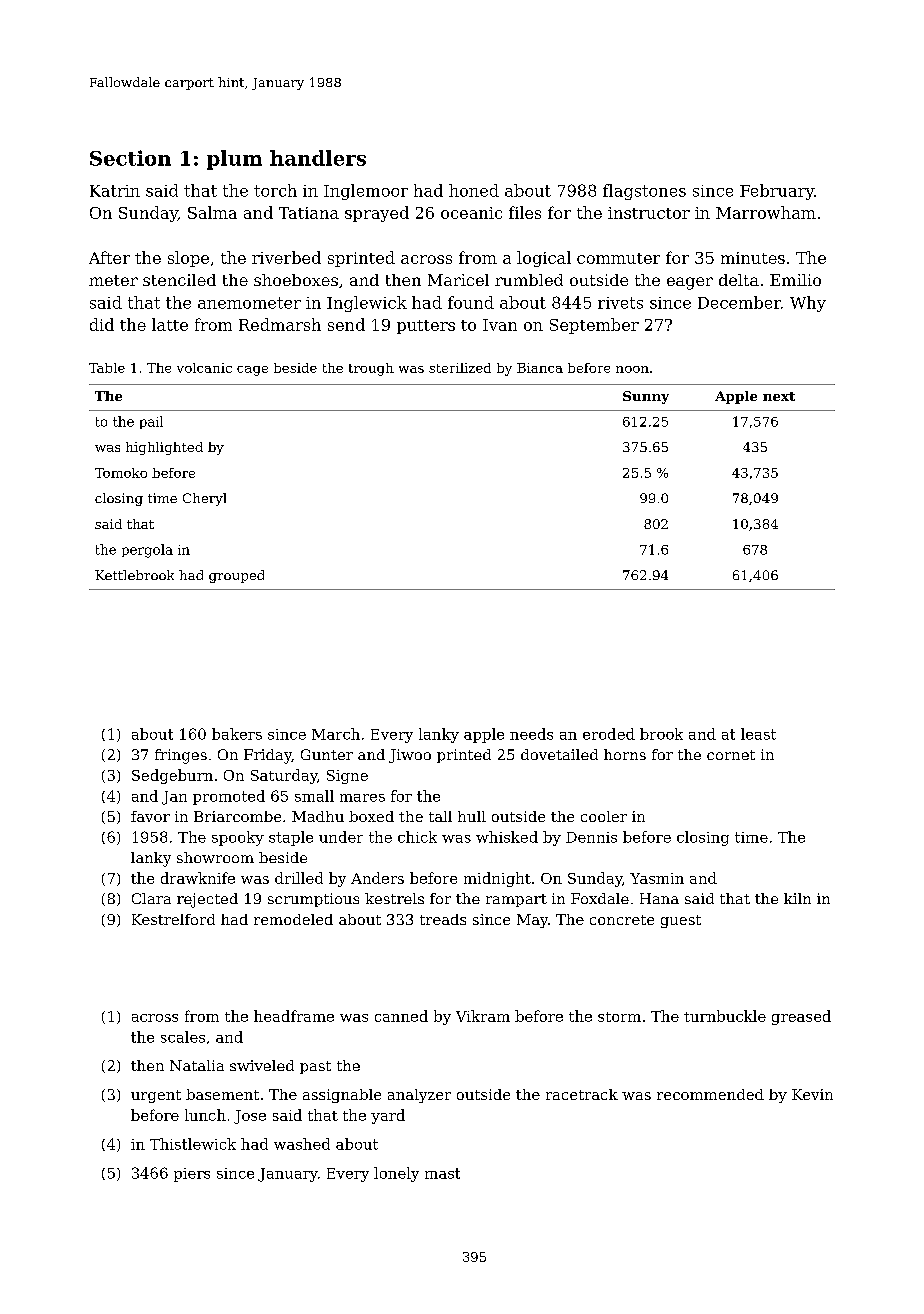  I want to click on grouped, so click(236, 576).
